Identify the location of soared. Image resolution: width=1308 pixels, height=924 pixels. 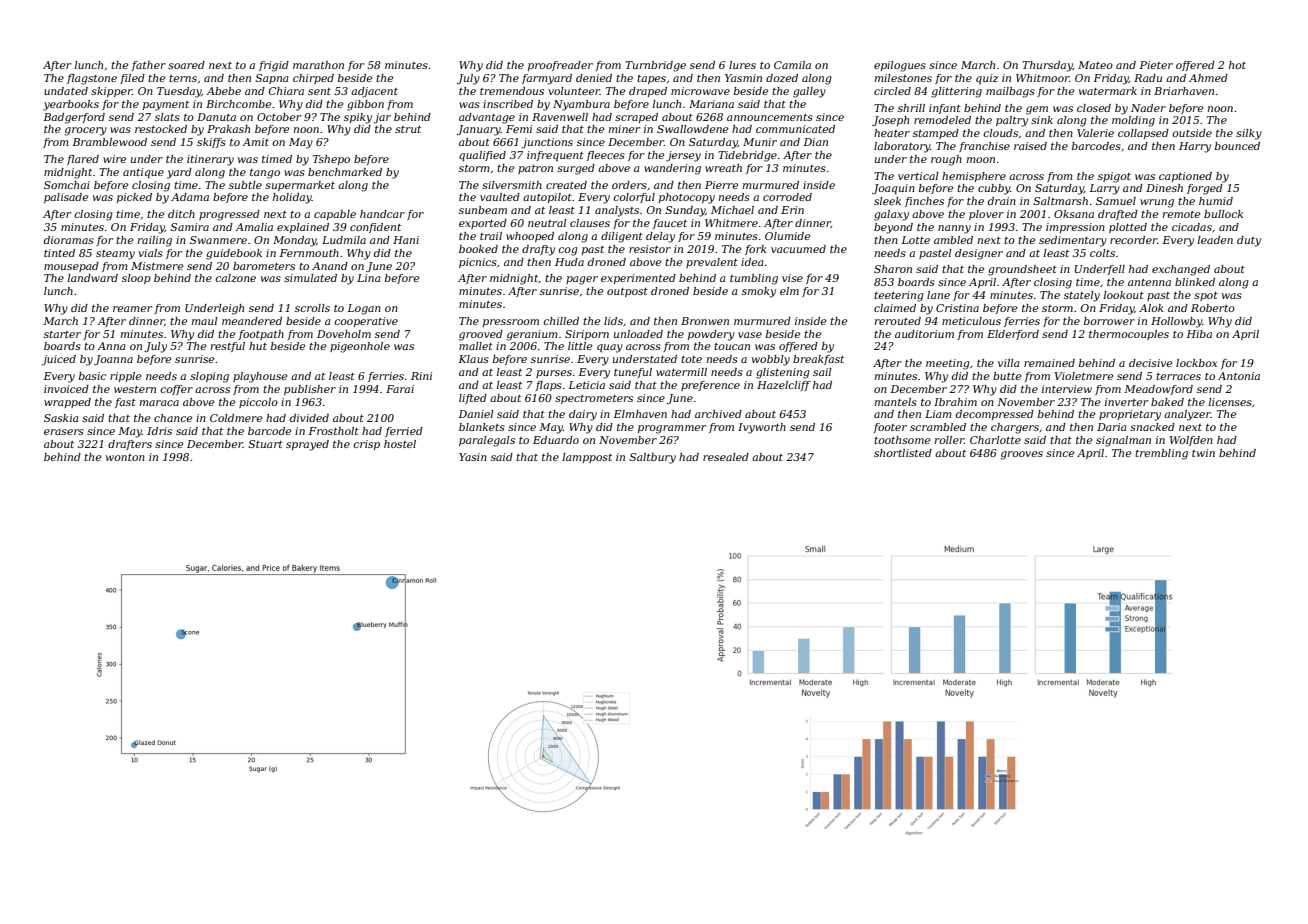
(186, 65).
